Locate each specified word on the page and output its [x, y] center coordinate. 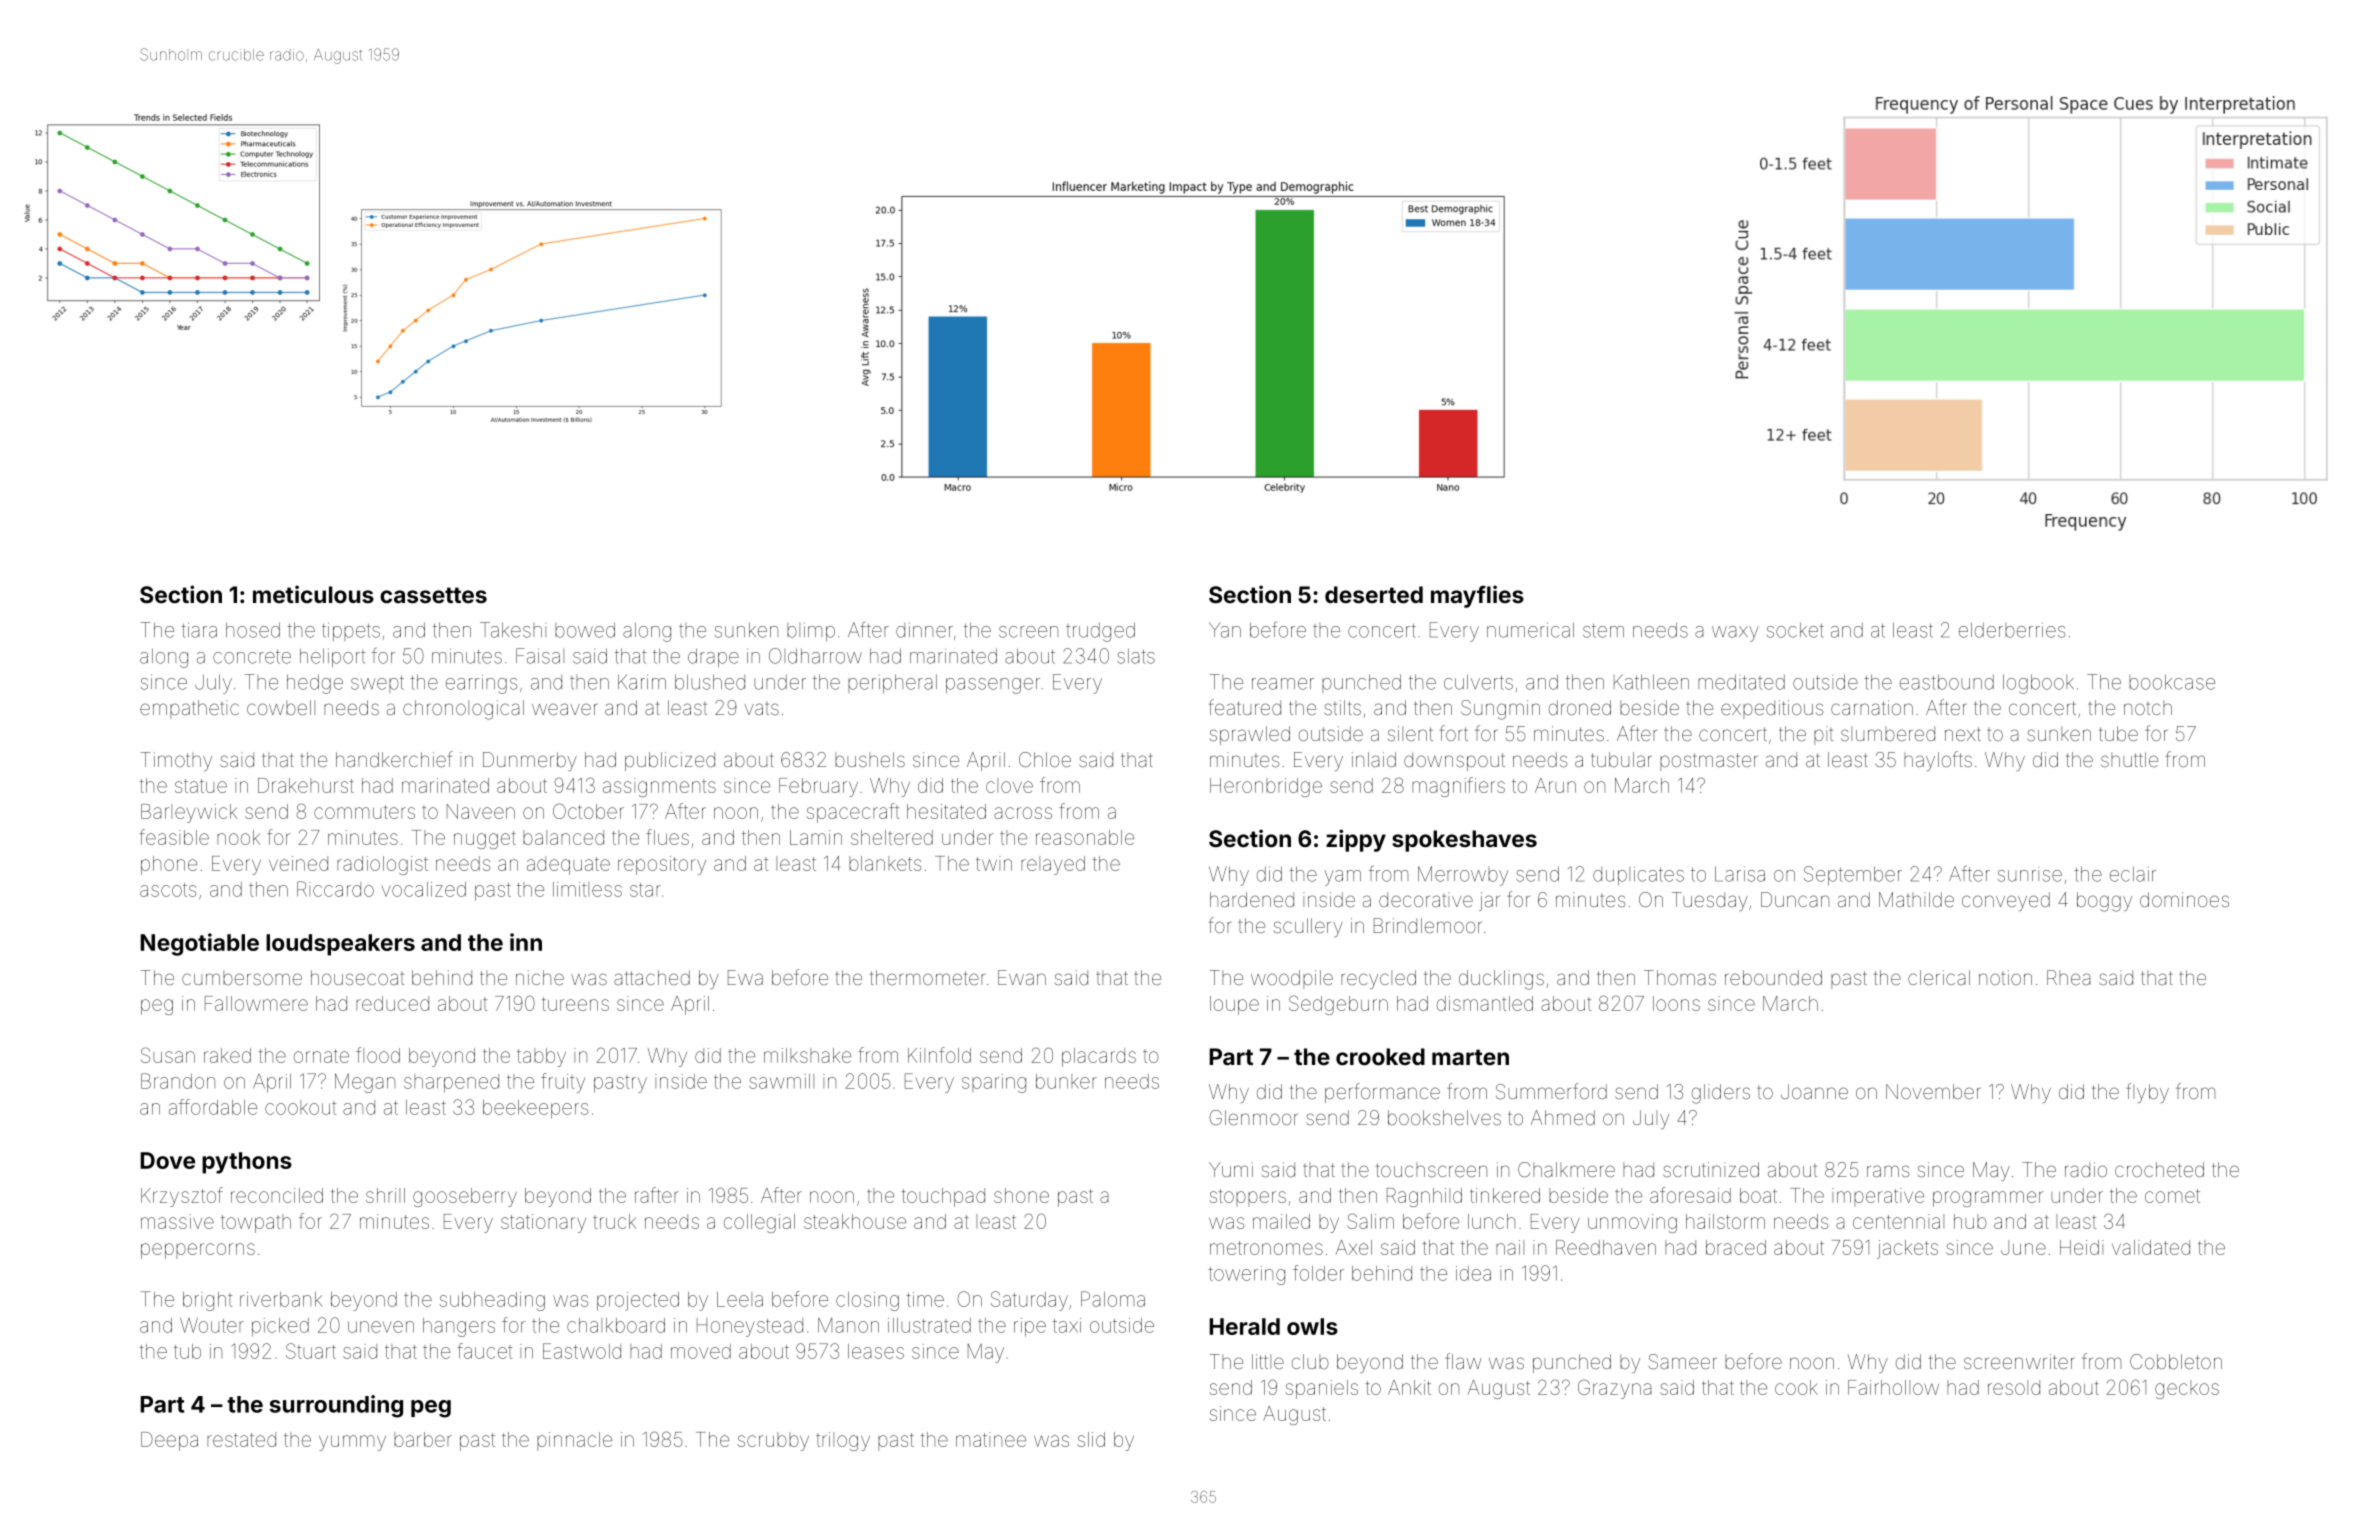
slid [1091, 1439]
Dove [167, 1160]
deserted [1374, 594]
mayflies [1477, 596]
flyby [2147, 1093]
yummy [352, 1443]
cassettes [433, 595]
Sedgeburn [1338, 1005]
